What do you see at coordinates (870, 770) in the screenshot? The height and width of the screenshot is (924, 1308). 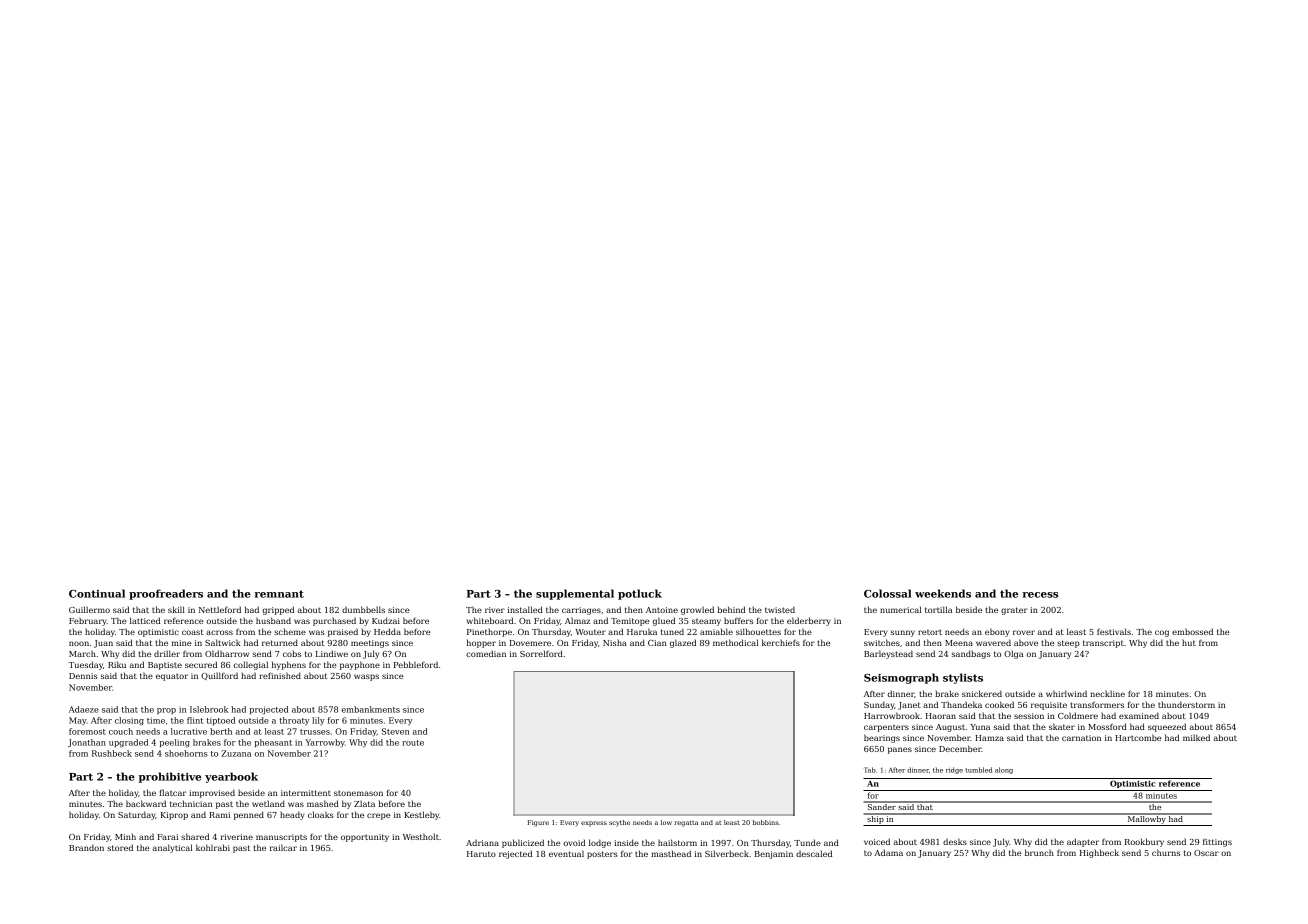 I see `Tab` at bounding box center [870, 770].
